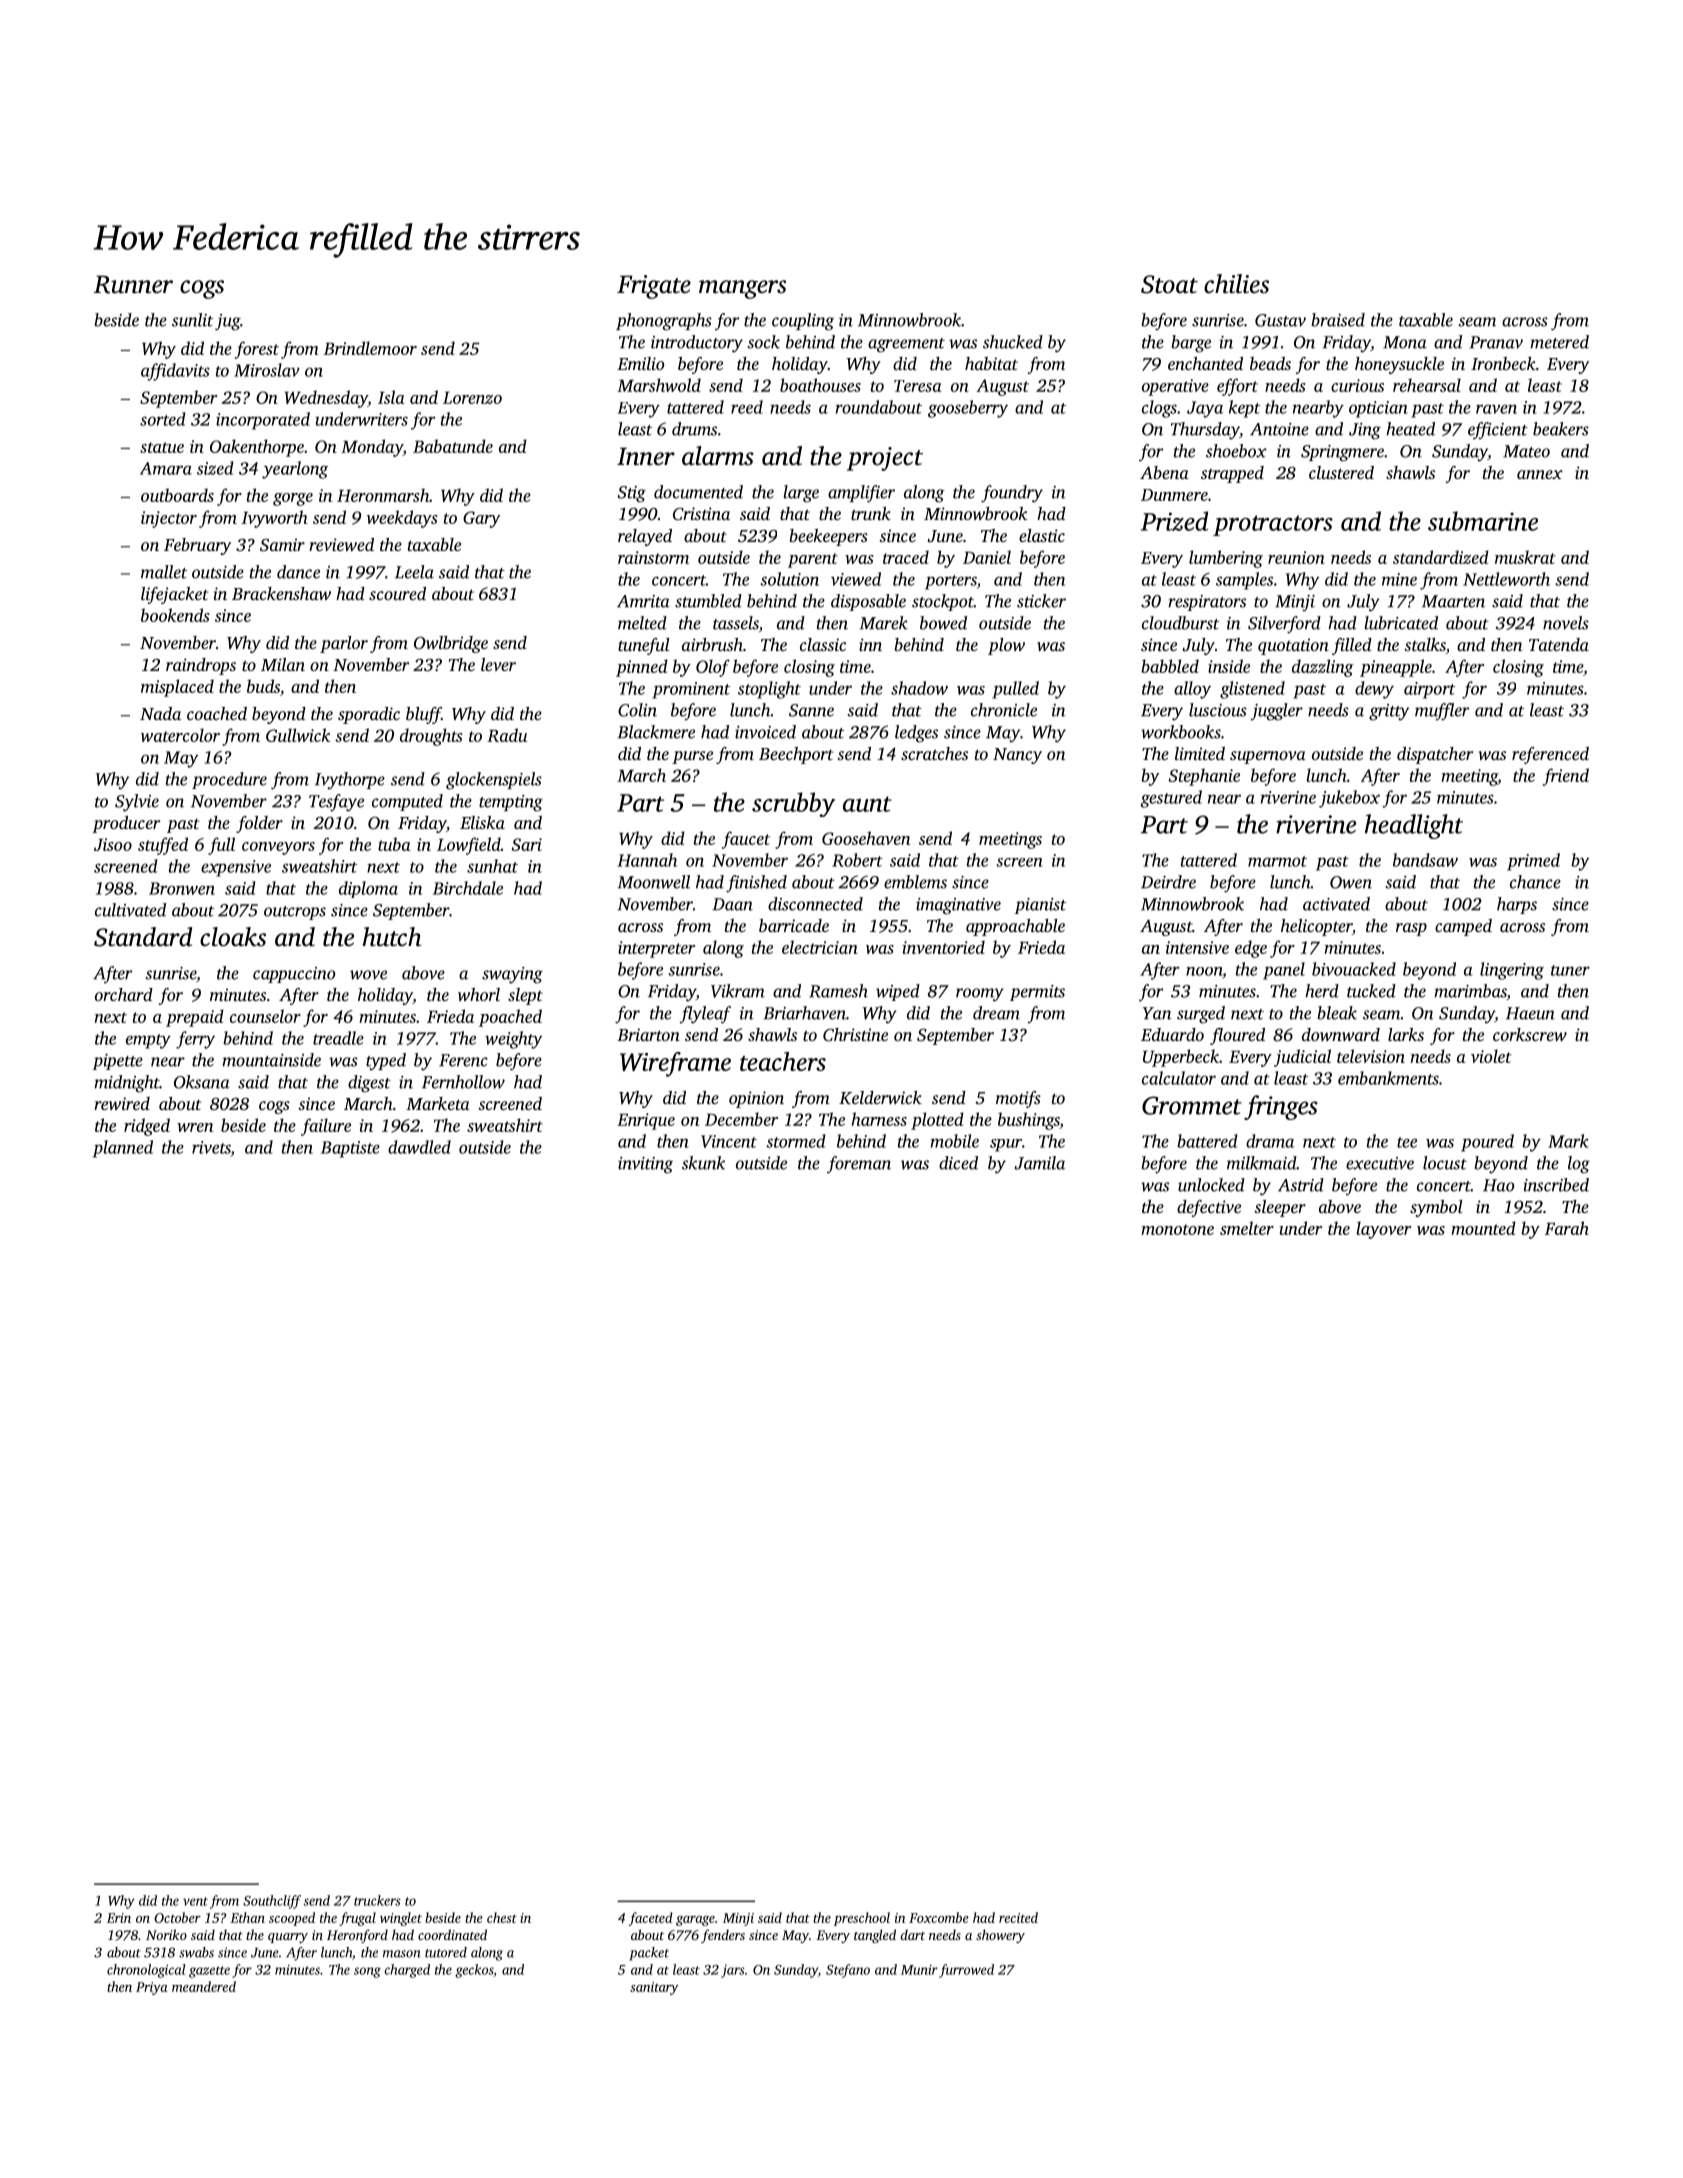 The width and height of the page is (1683, 2178). I want to click on chilies, so click(1236, 284).
